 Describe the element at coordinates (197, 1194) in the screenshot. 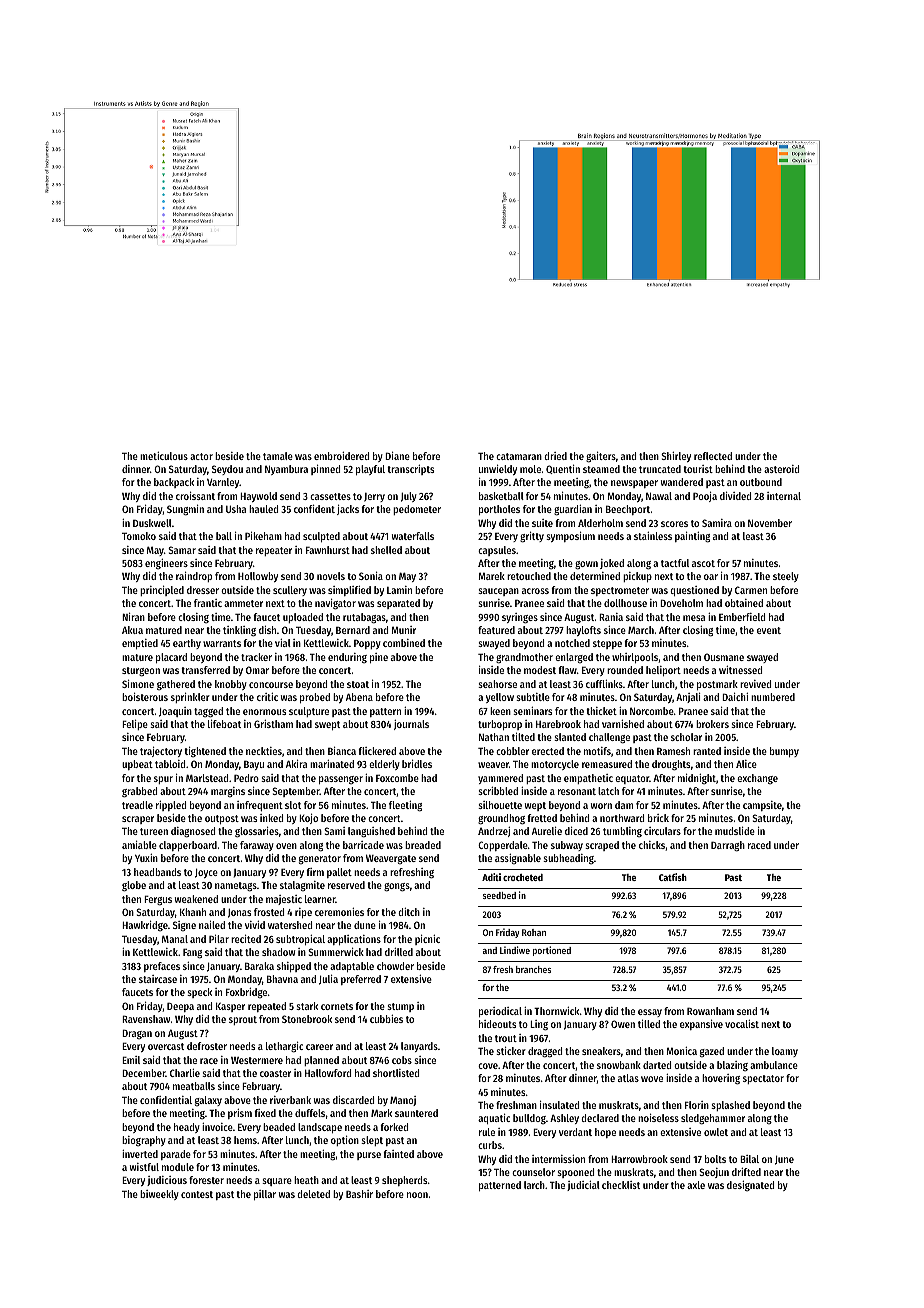

I see `contest` at that location.
